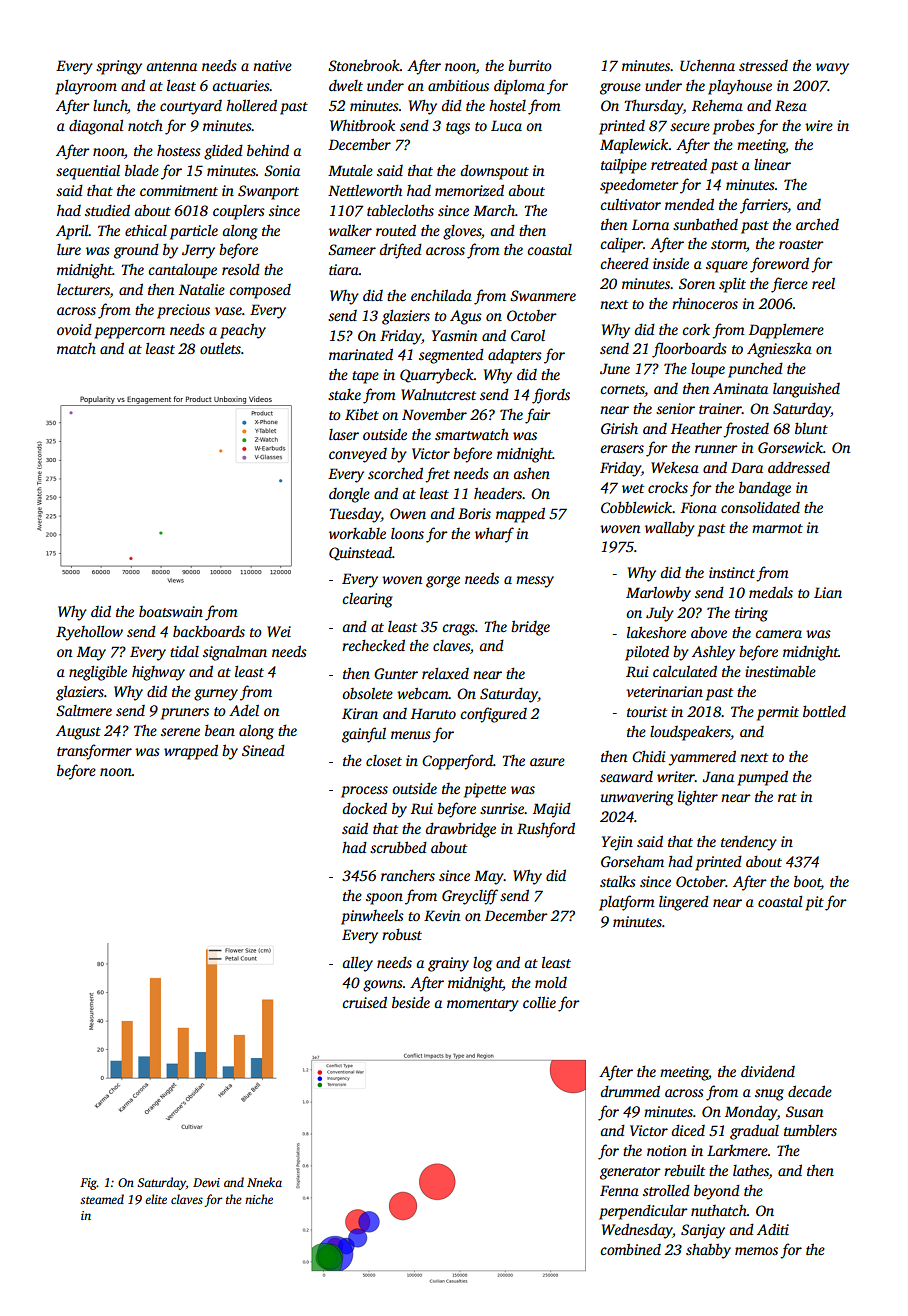 This document has width=908, height=1316. Describe the element at coordinates (362, 125) in the document. I see `Whitbrook` at that location.
